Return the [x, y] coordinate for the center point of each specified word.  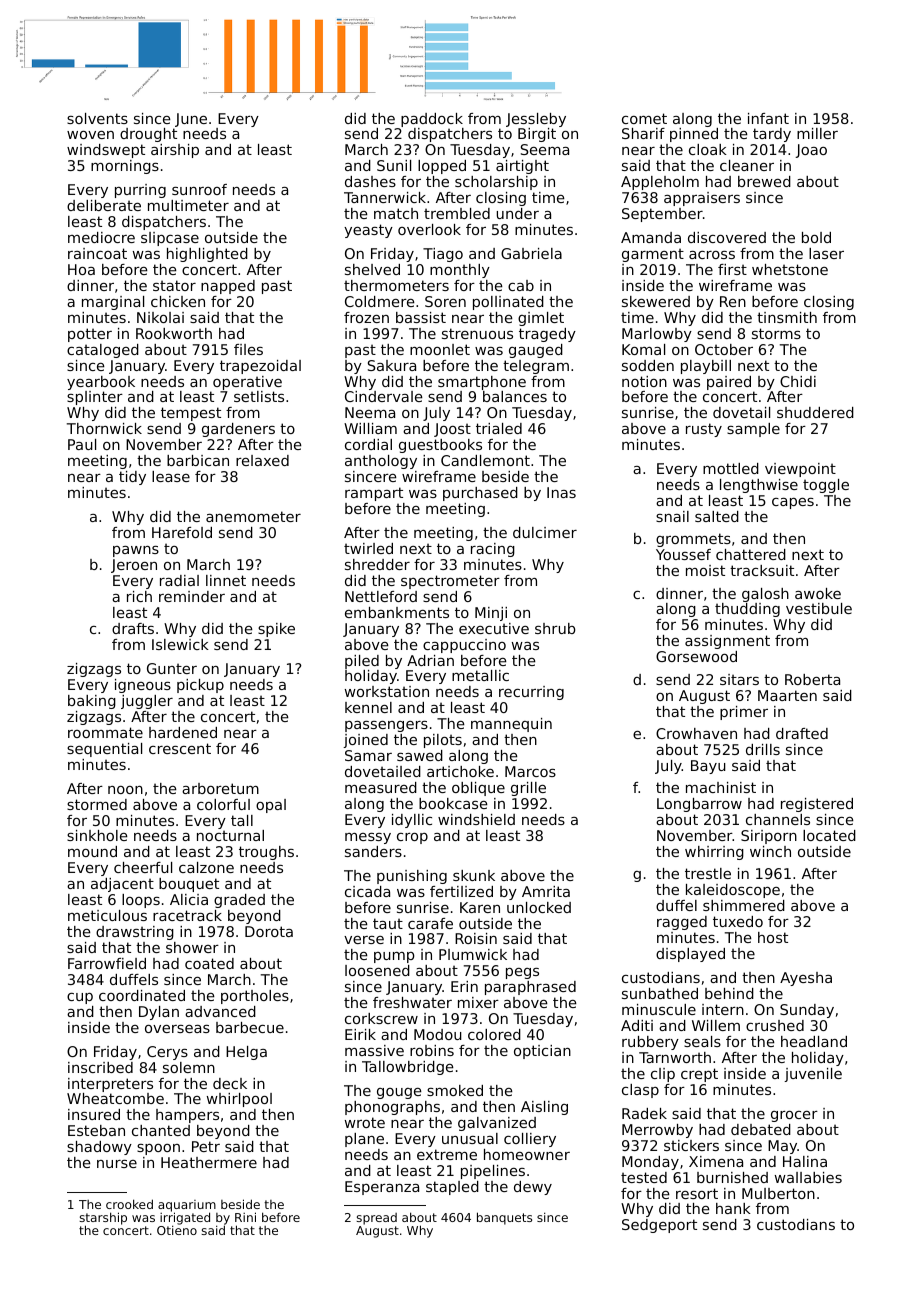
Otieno [177, 1230]
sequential [104, 750]
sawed [420, 755]
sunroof [199, 189]
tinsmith [787, 317]
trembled [457, 213]
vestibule [819, 608]
